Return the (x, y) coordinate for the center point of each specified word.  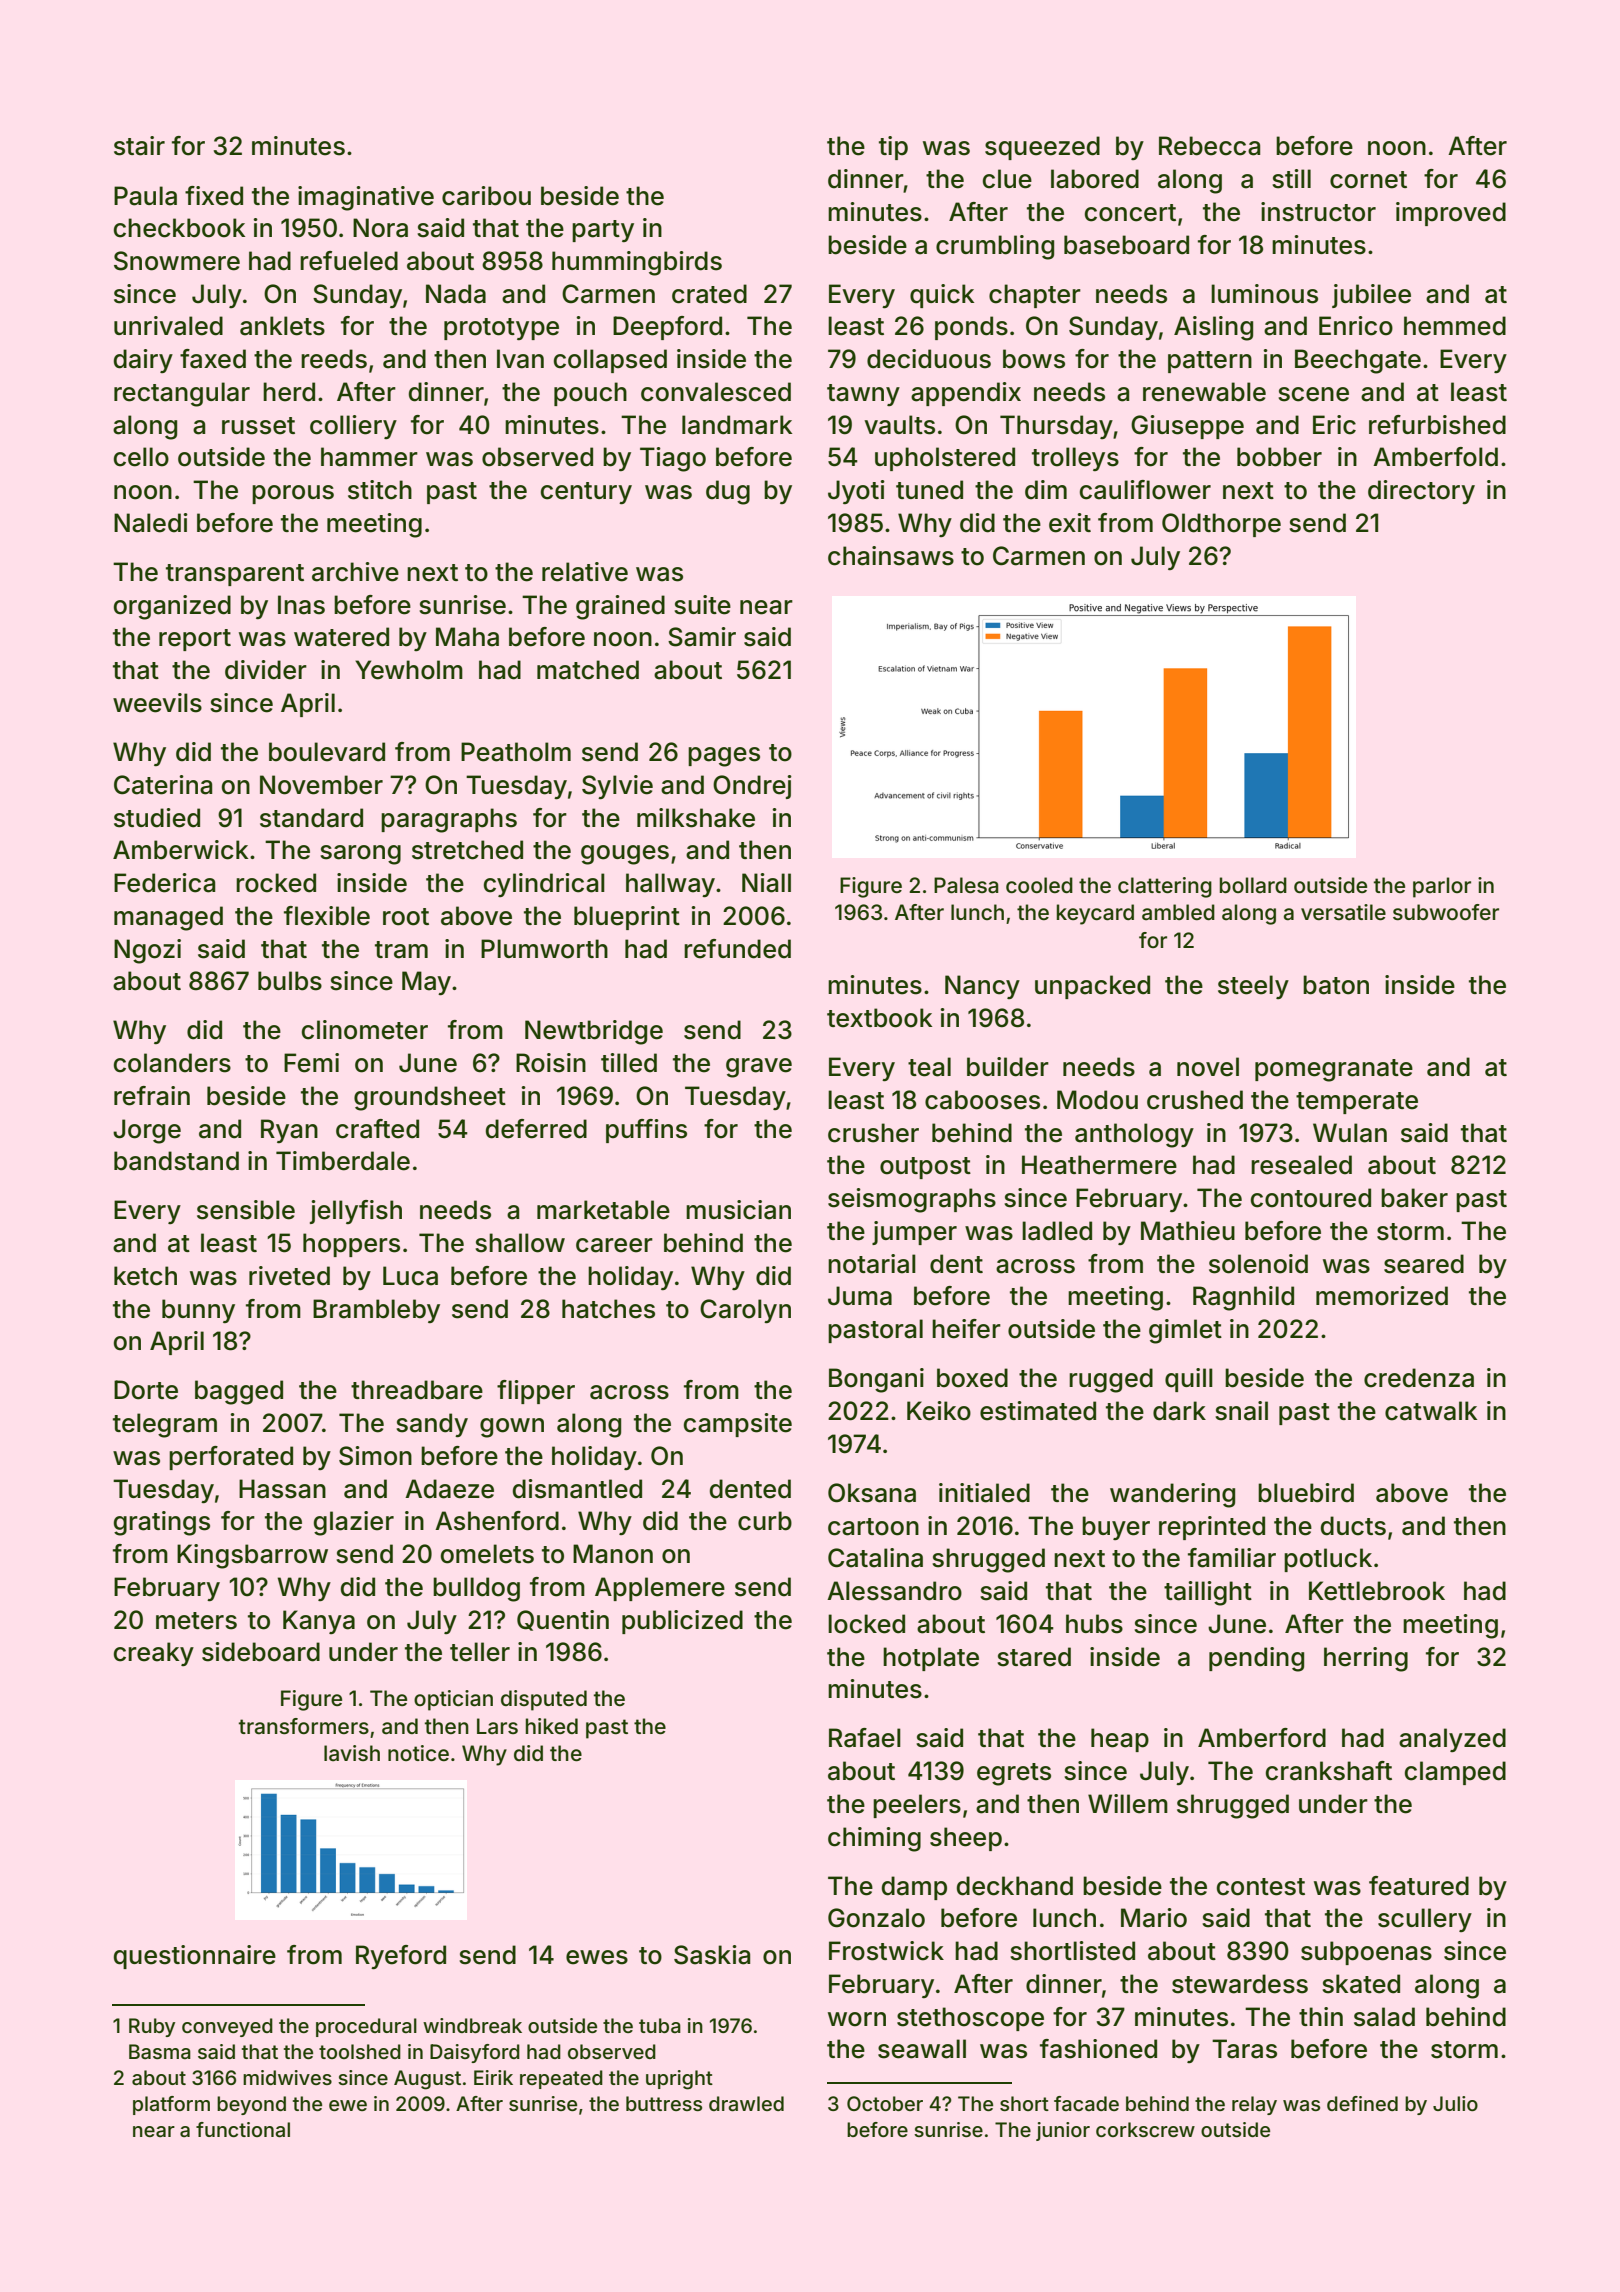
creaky (154, 1654)
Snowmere (177, 261)
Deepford (667, 328)
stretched (467, 850)
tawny (863, 395)
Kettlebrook (1377, 1591)
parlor (1442, 887)
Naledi (151, 523)
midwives (287, 2077)
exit (1070, 523)
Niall (766, 883)
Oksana (872, 1493)
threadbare (417, 1390)
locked (866, 1624)
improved (1451, 214)
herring (1366, 1659)
